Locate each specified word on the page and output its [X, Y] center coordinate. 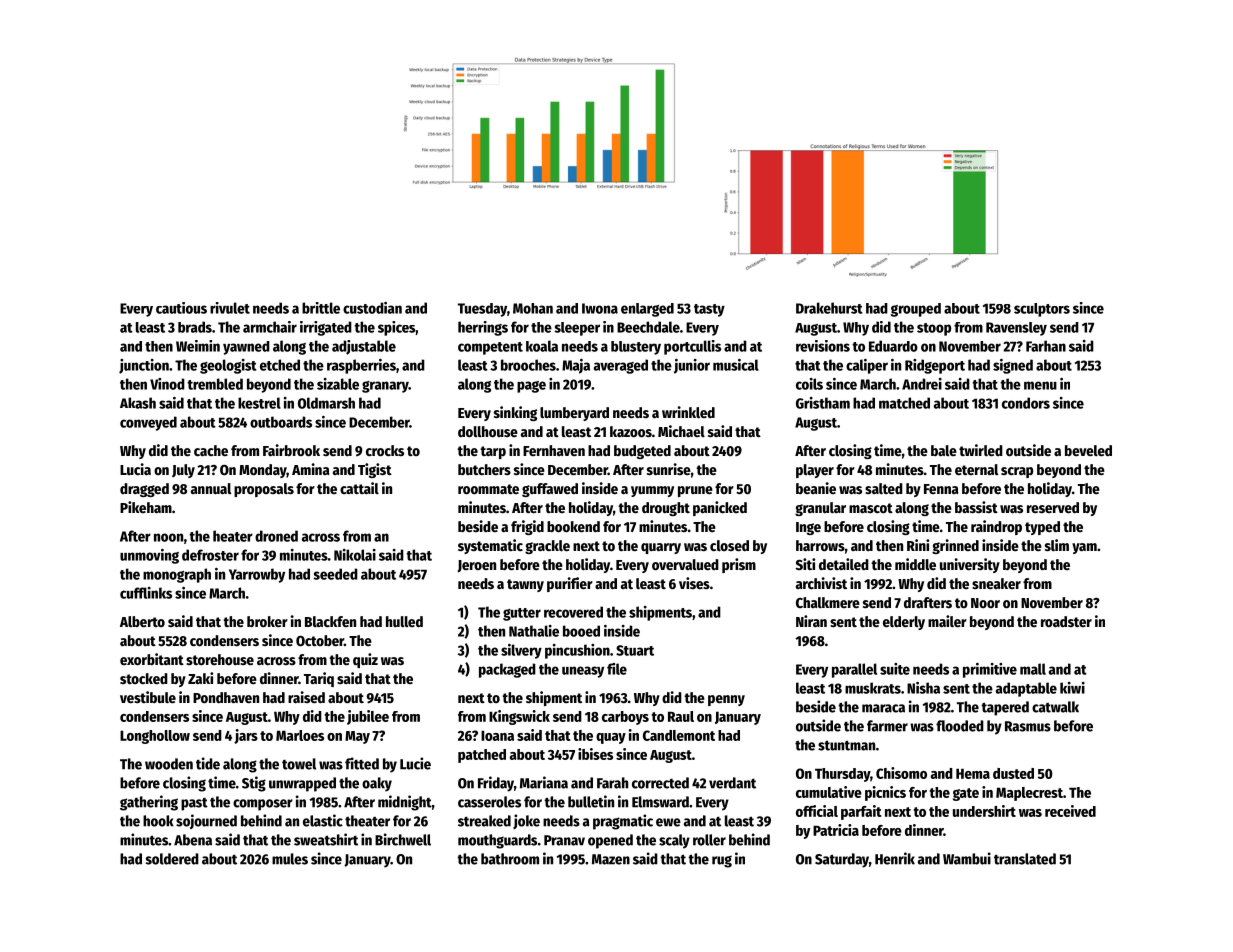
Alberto [142, 621]
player [815, 471]
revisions [823, 346]
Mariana [544, 782]
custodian [372, 308]
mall [1033, 669]
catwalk [1055, 707]
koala [542, 346]
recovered [573, 612]
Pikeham [146, 507]
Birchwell [403, 839]
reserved [1053, 507]
